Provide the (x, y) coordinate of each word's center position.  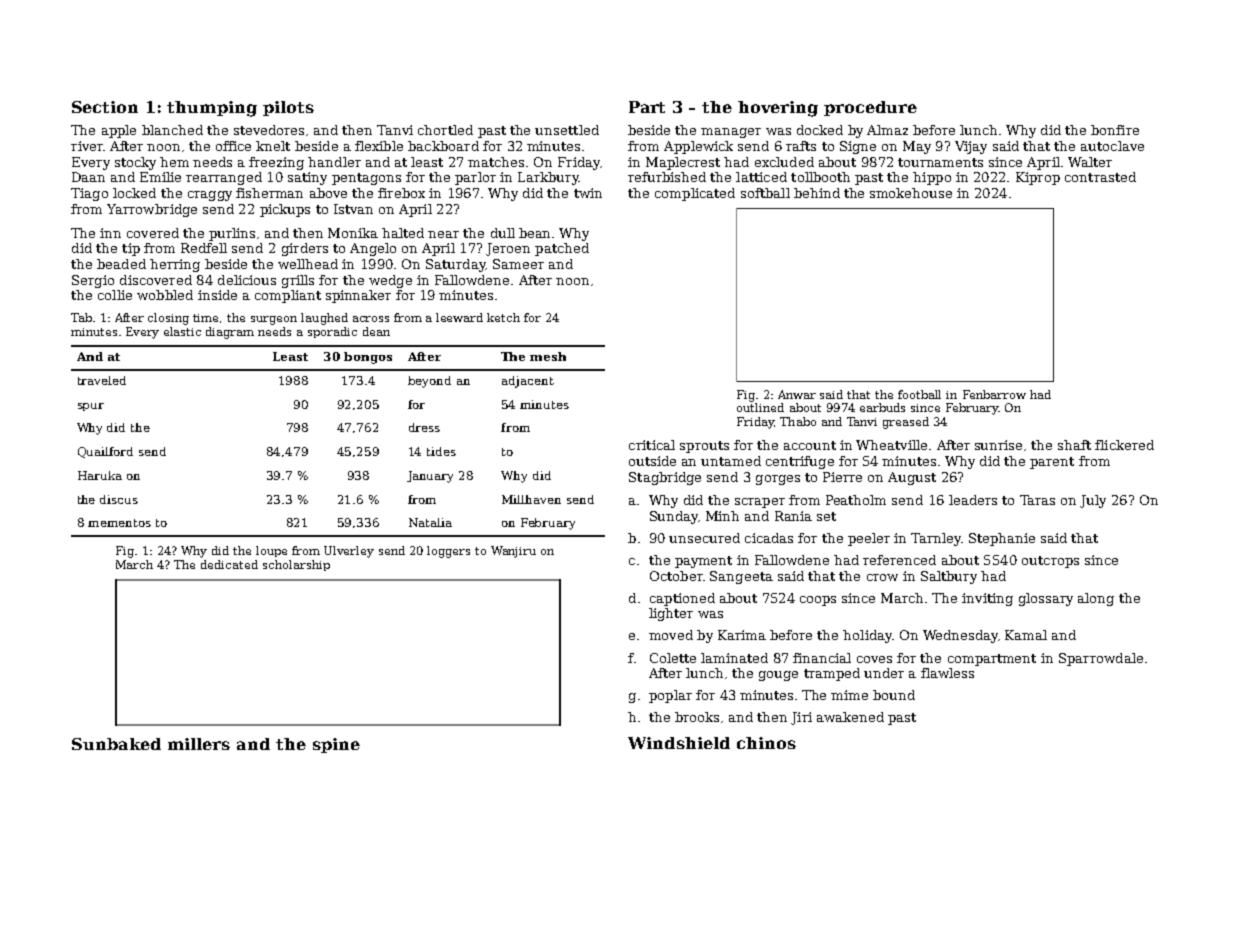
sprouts (704, 447)
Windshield (679, 743)
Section (105, 107)
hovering (778, 109)
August (912, 478)
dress (424, 427)
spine (336, 745)
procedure (870, 108)
